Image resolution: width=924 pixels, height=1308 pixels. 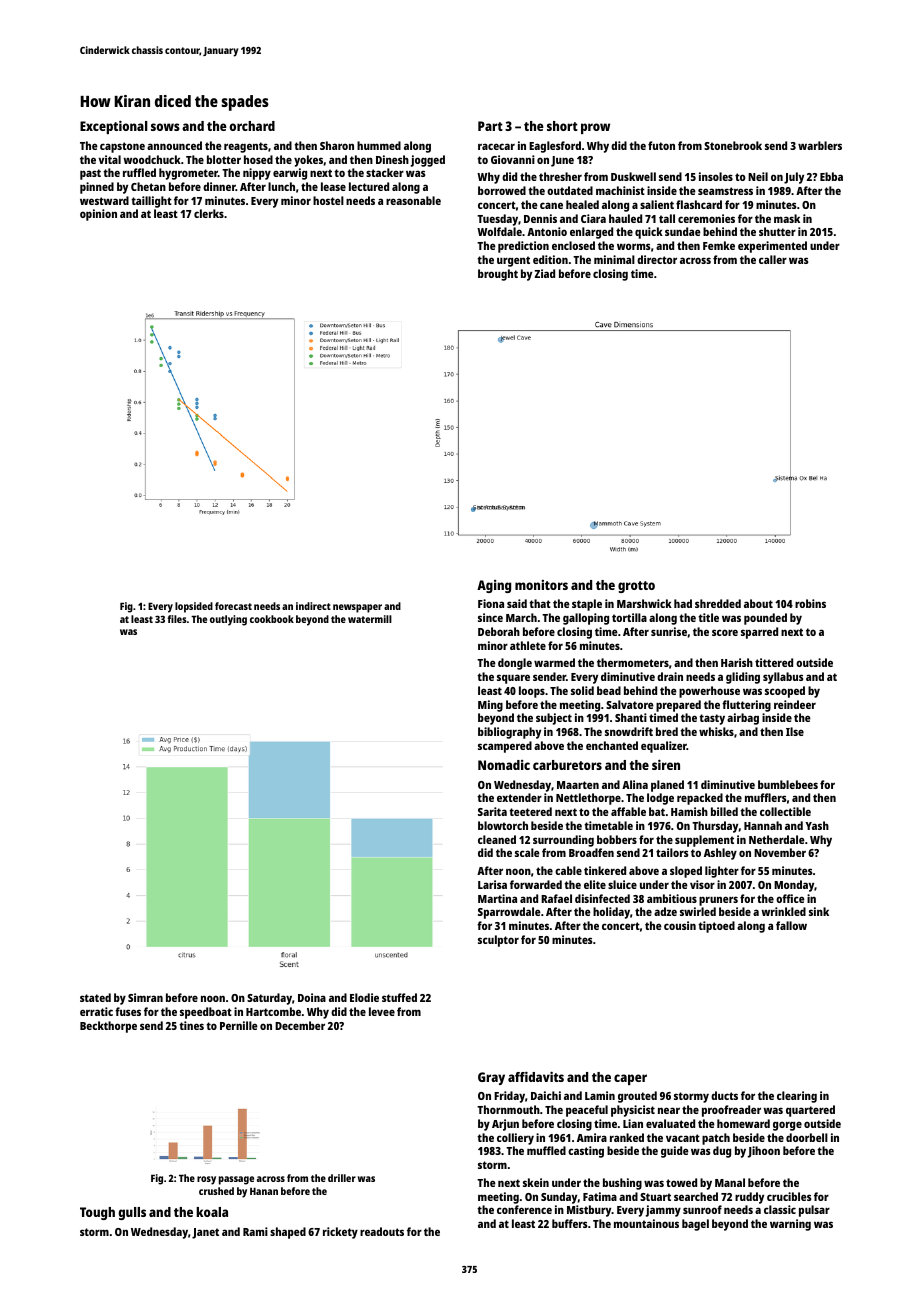 I want to click on rosy, so click(x=206, y=1180).
